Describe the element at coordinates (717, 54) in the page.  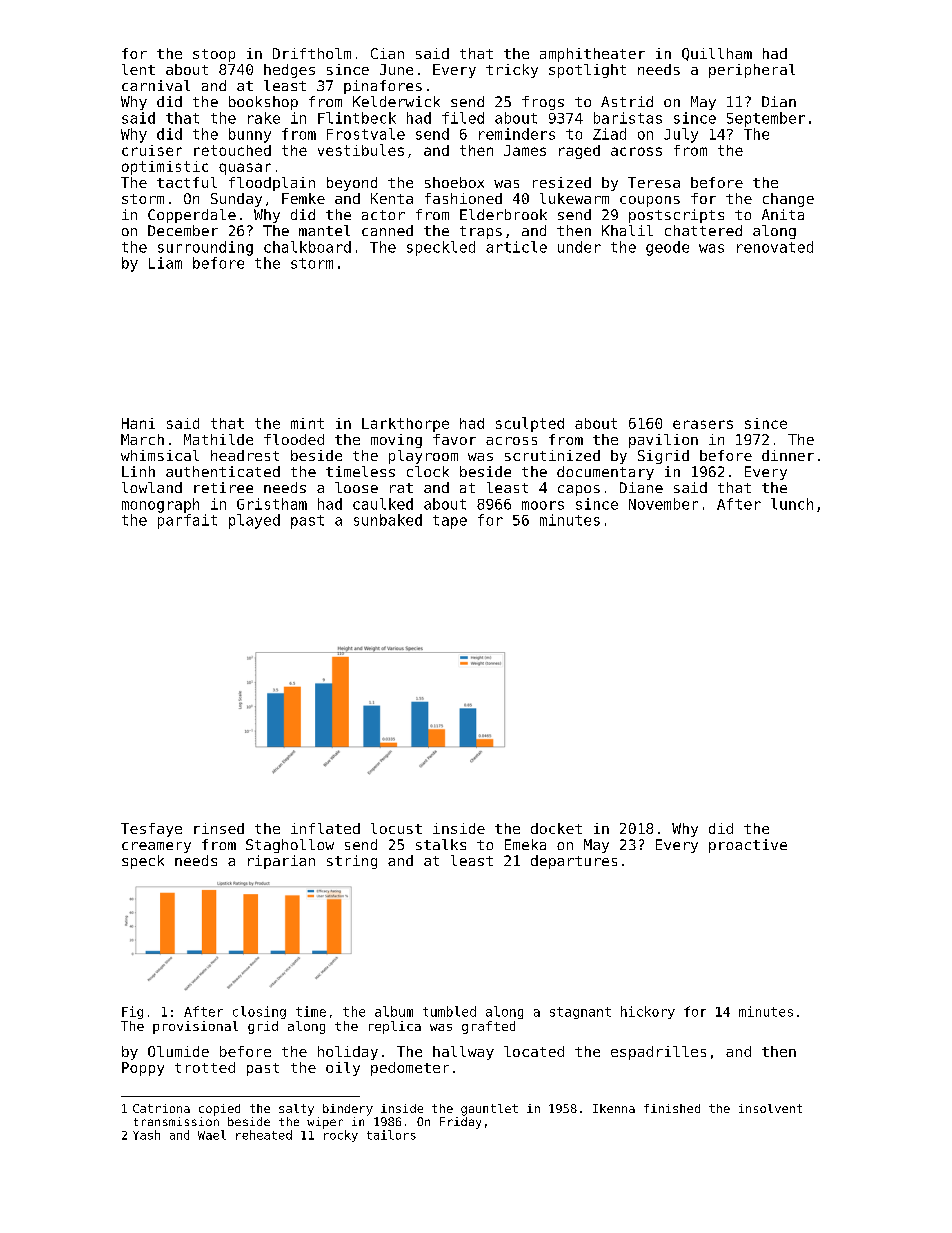
I see `Quillham` at that location.
